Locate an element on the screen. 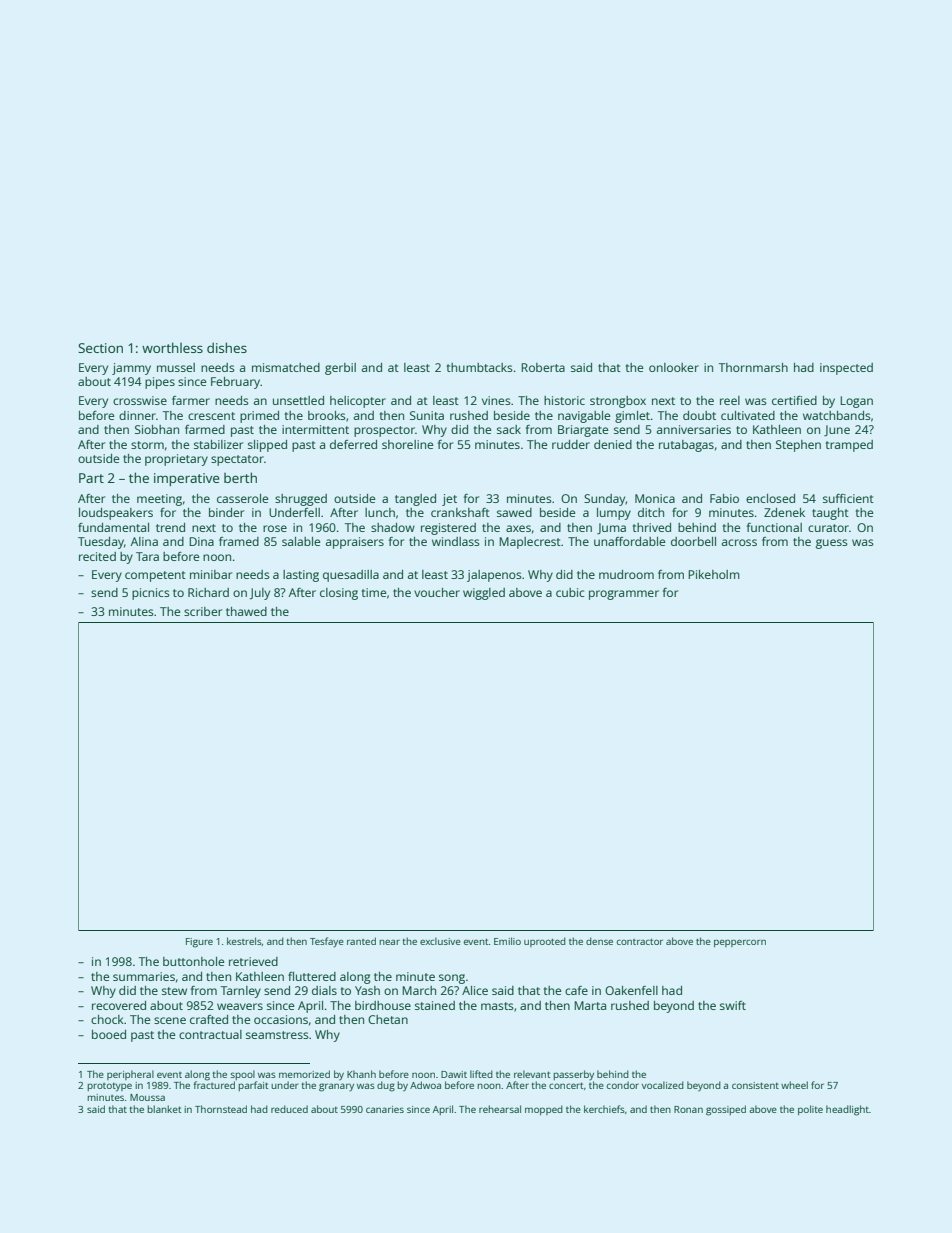 This screenshot has height=1233, width=952. Thornmarsh is located at coordinates (753, 367).
